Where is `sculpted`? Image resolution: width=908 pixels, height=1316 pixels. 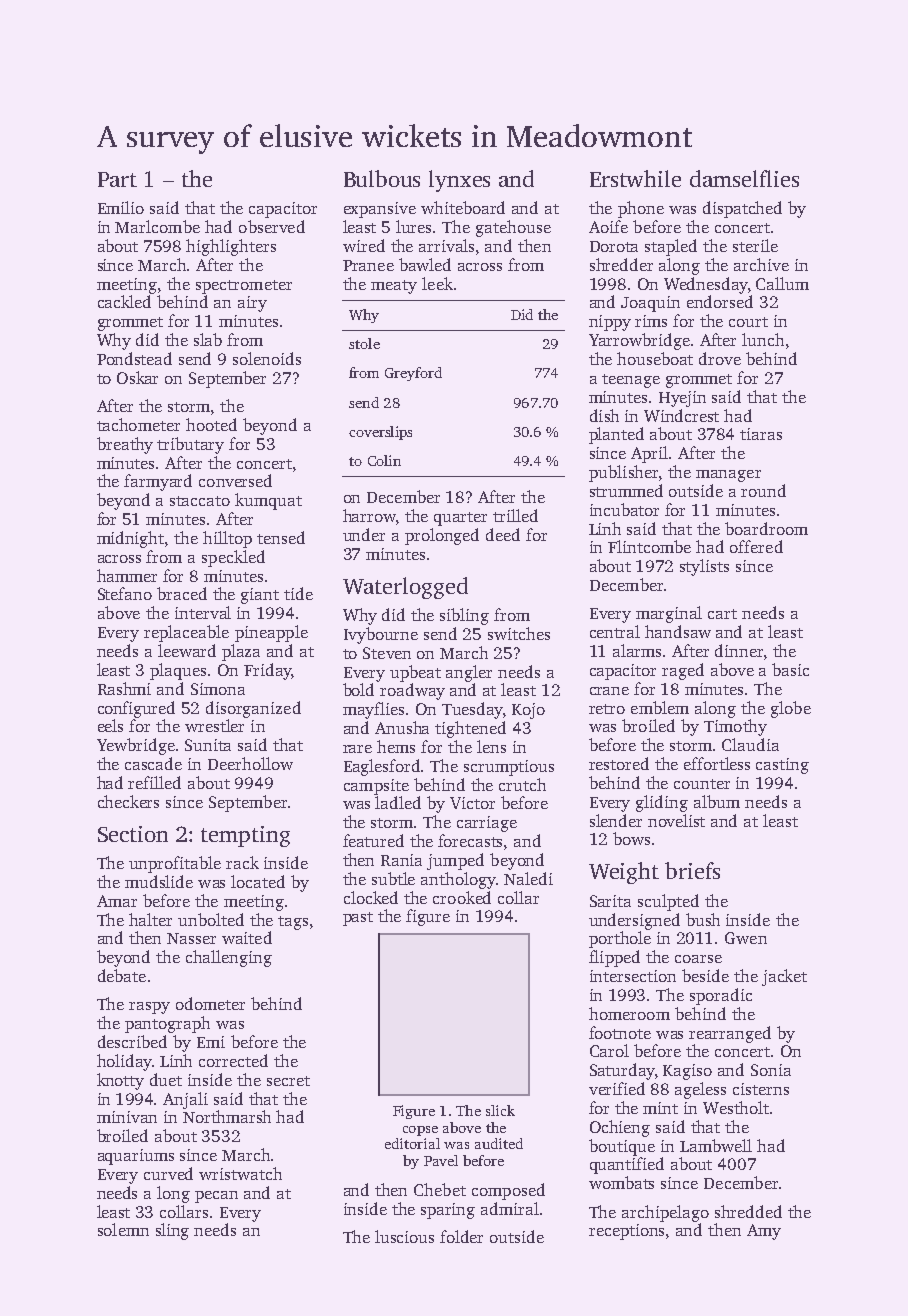 sculpted is located at coordinates (668, 902).
